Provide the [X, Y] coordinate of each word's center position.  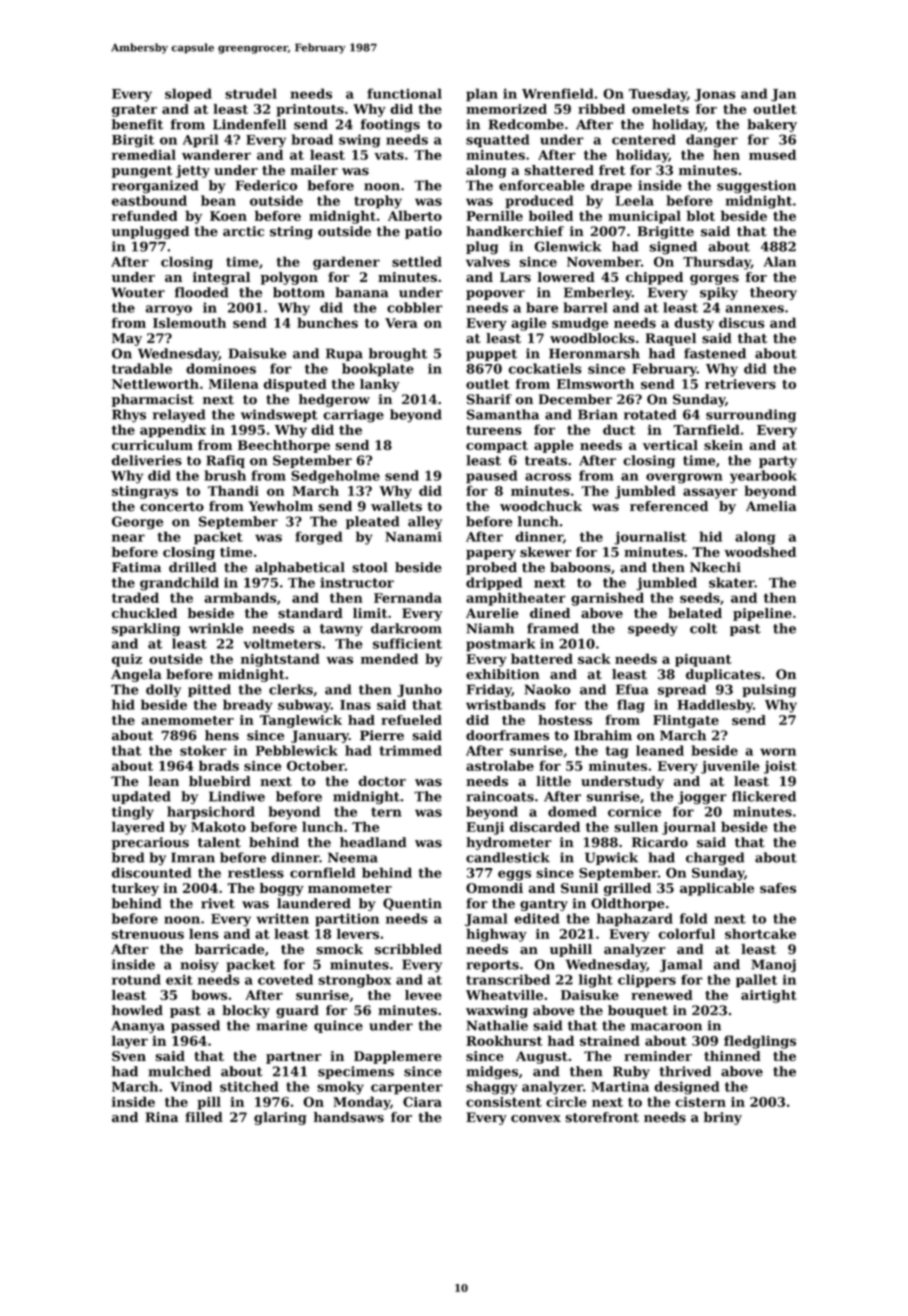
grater [134, 111]
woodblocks [592, 338]
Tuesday [658, 95]
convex [536, 1119]
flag [631, 706]
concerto [172, 507]
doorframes [507, 735]
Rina [161, 1117]
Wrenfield [558, 93]
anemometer [188, 720]
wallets [396, 506]
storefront [602, 1117]
